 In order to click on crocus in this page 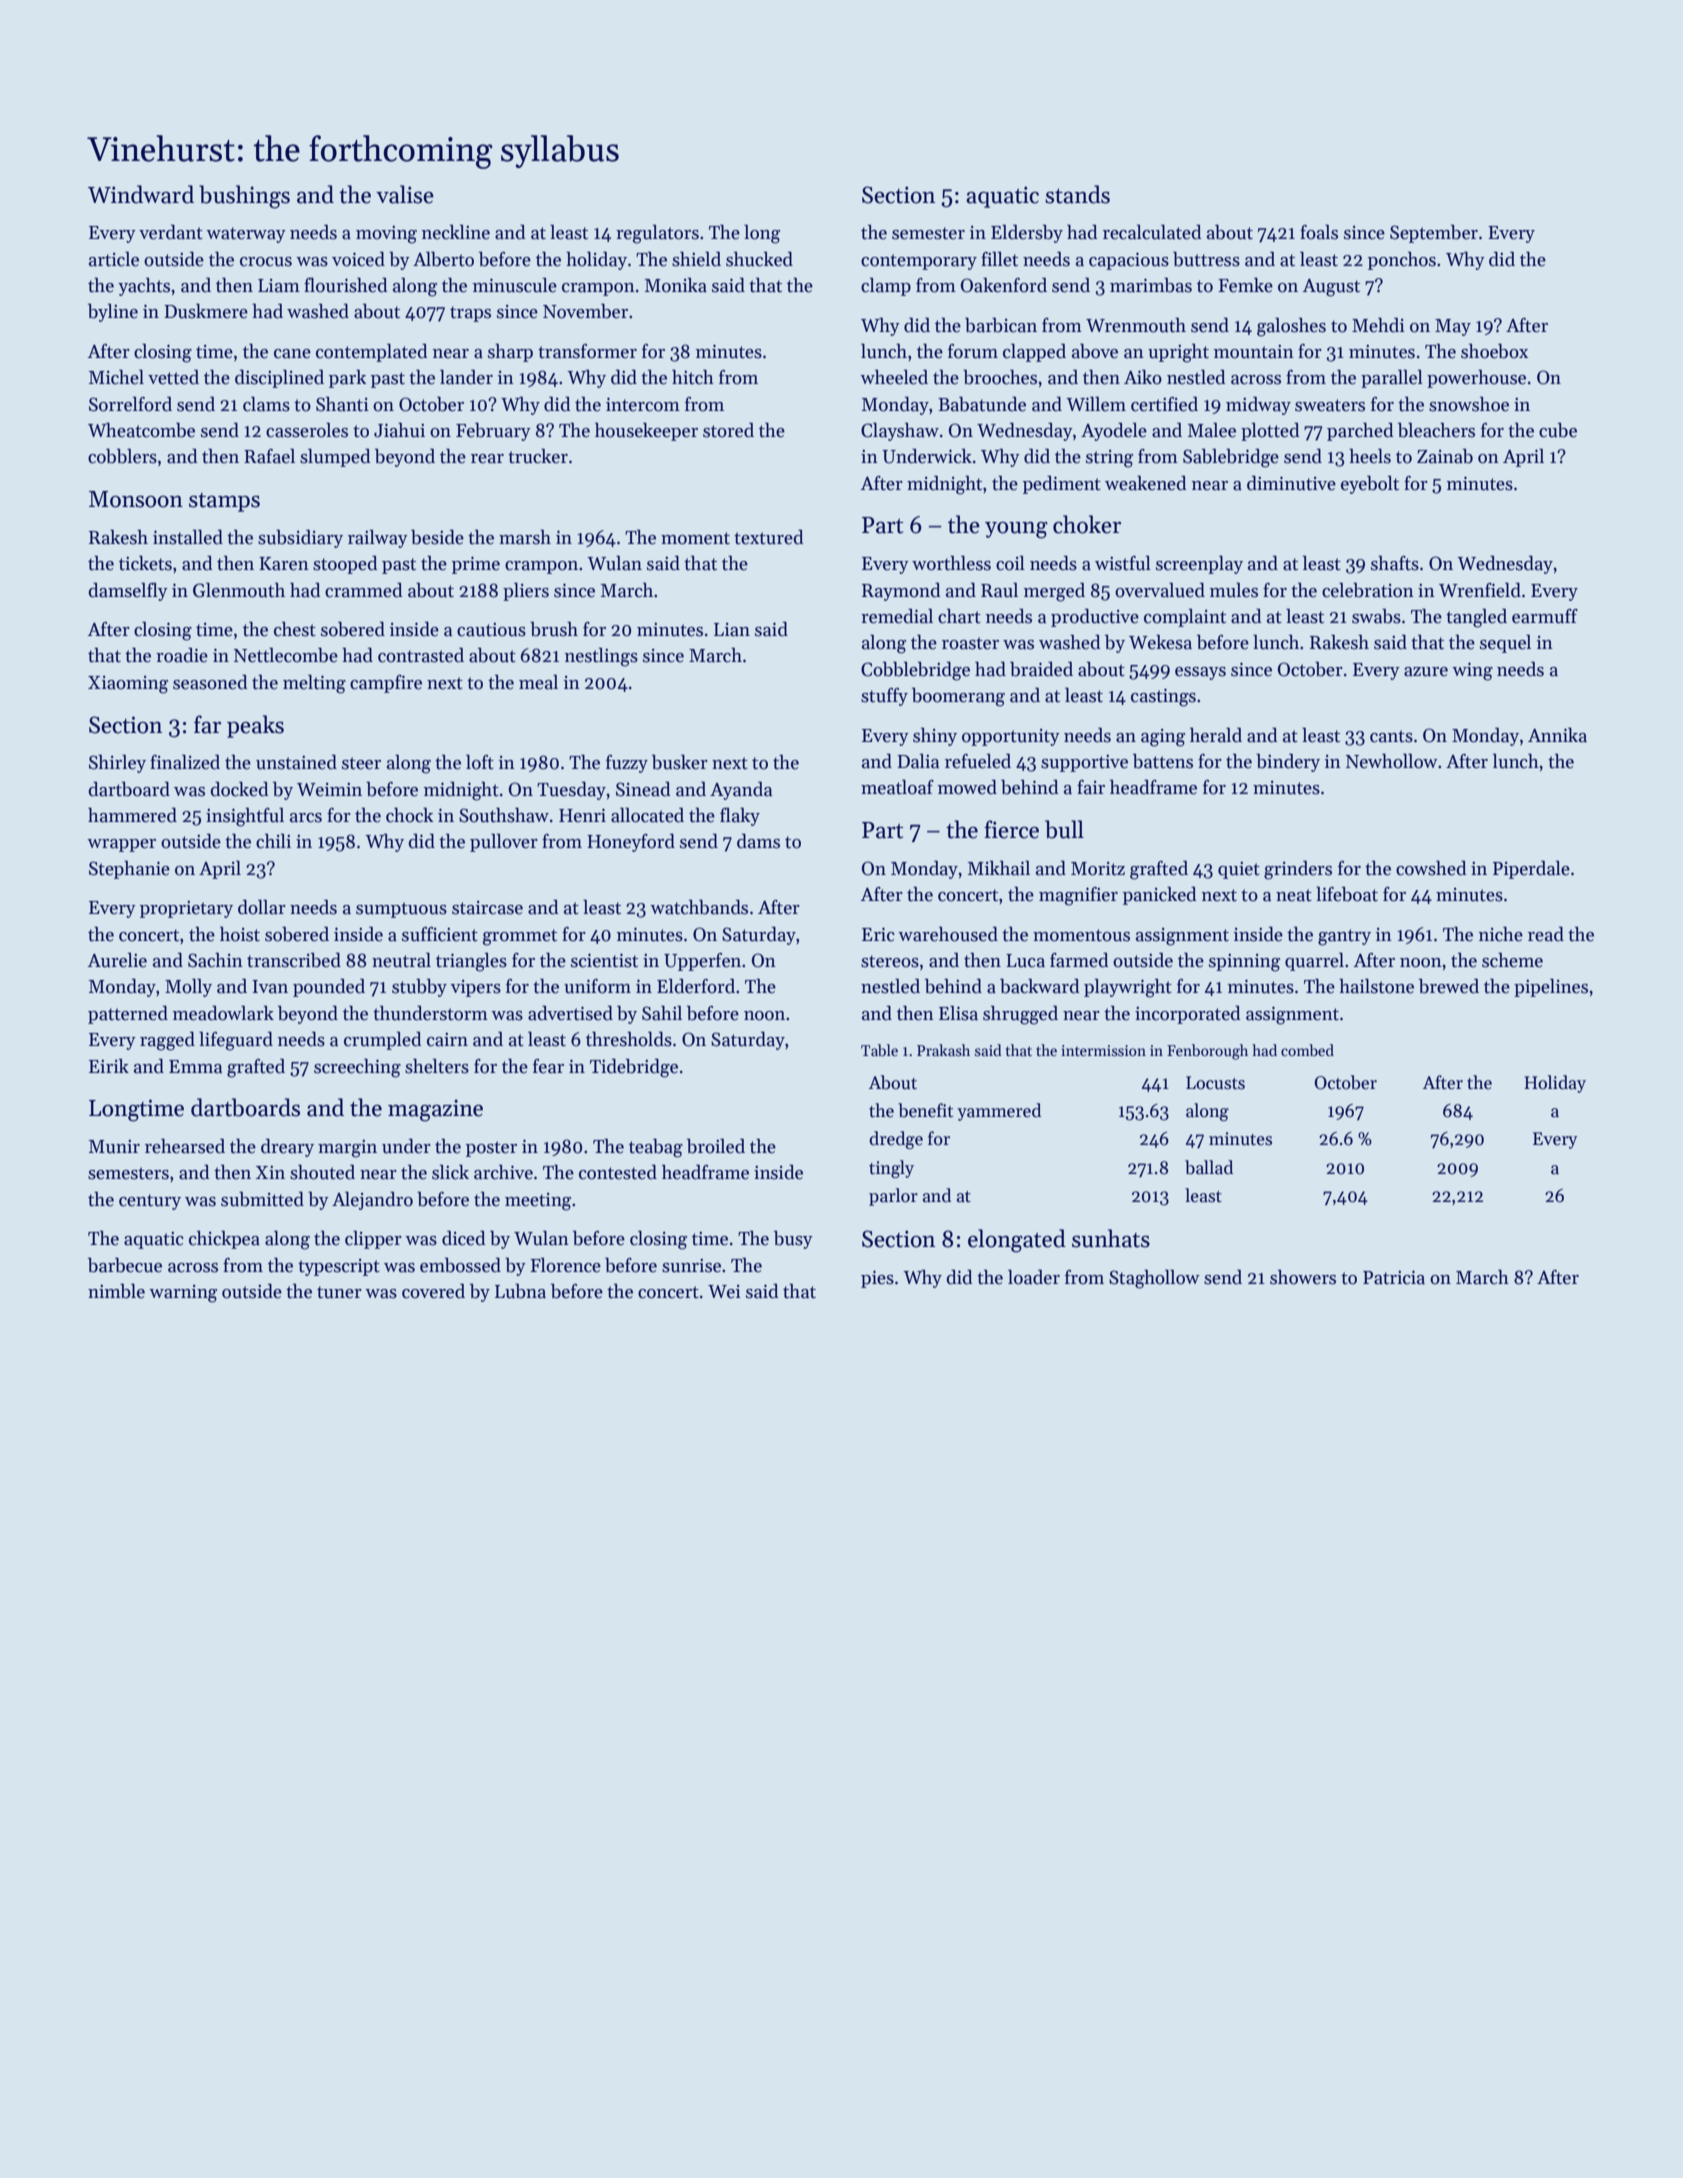, I will do `click(266, 262)`.
